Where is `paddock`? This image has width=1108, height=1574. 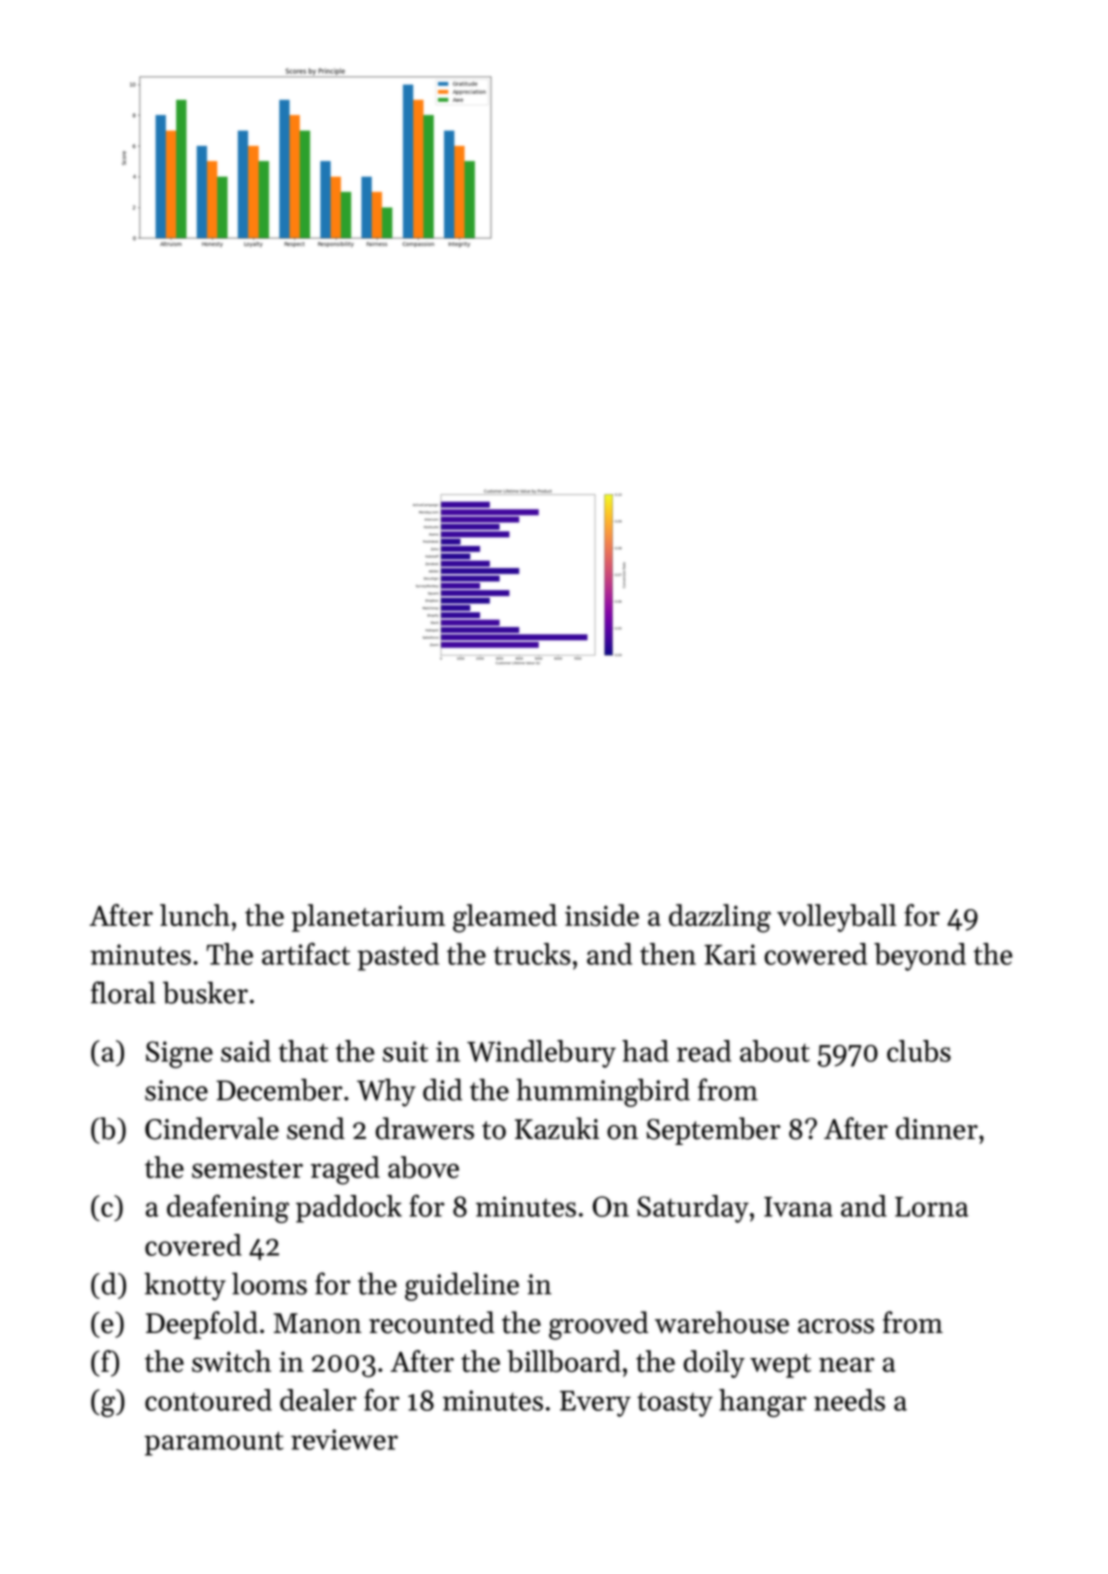 paddock is located at coordinates (349, 1209).
